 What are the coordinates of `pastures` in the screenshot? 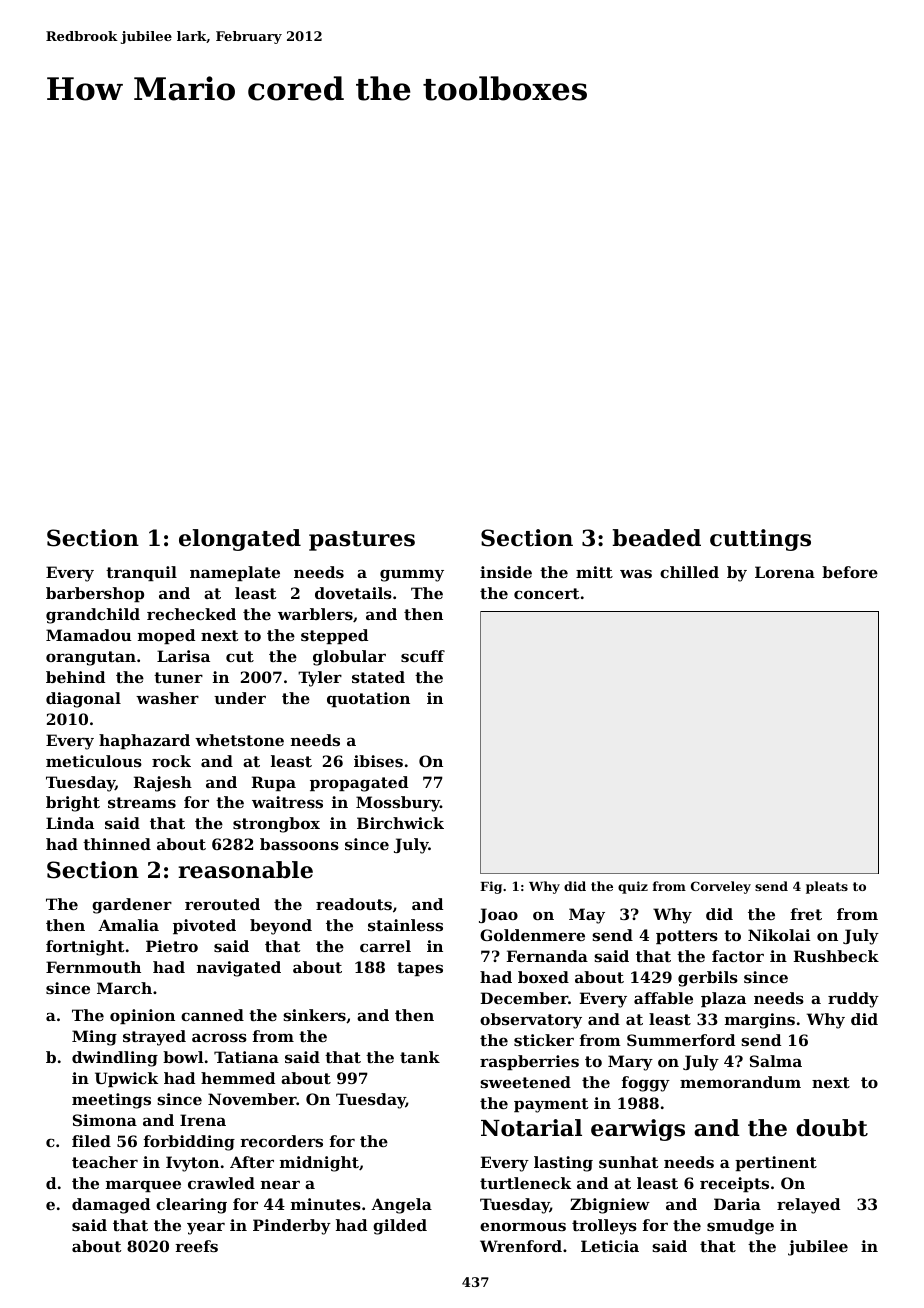 It's located at (362, 541).
